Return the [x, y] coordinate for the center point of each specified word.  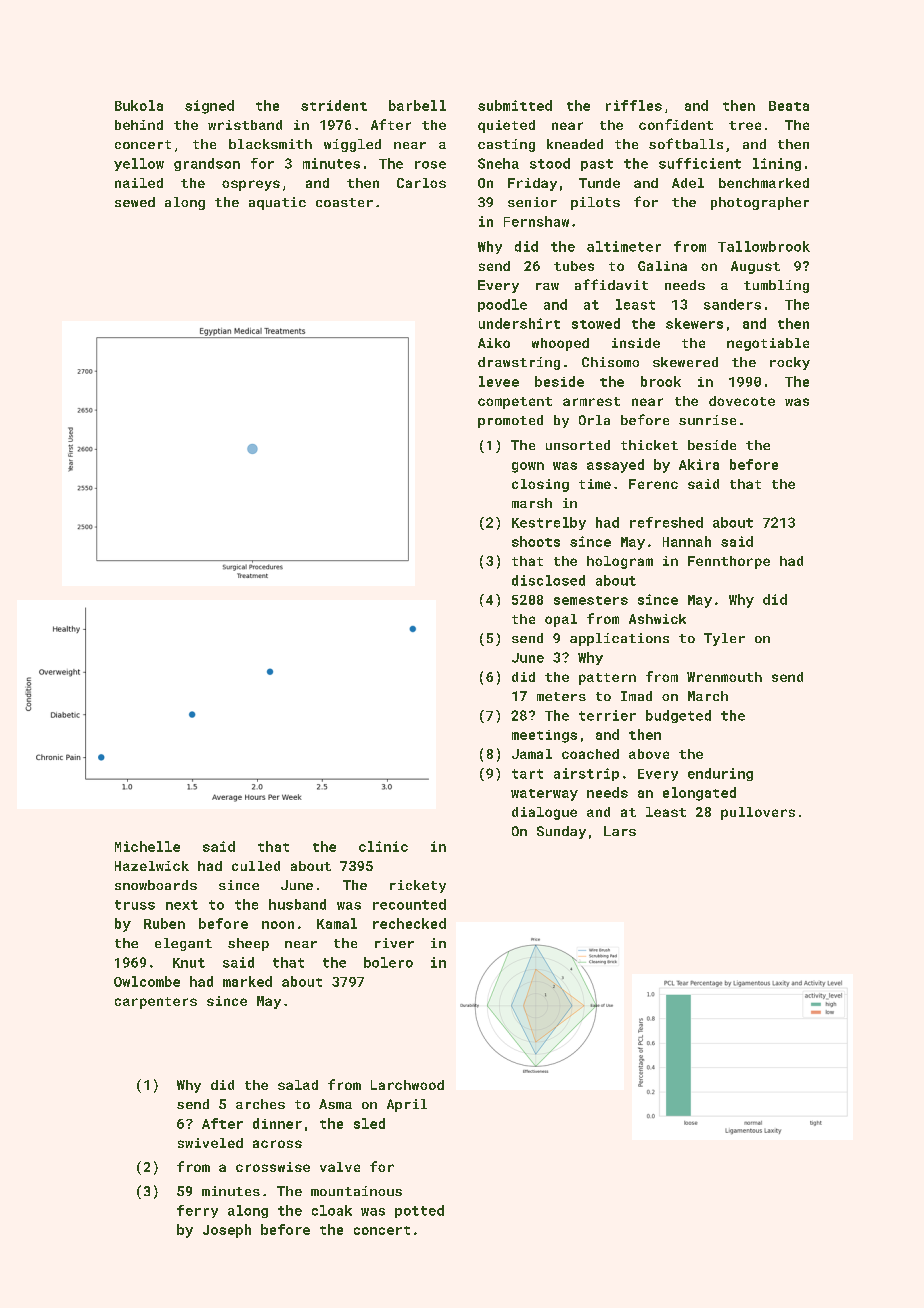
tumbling [776, 286]
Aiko [494, 343]
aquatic [277, 203]
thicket [649, 445]
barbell [417, 105]
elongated [699, 794]
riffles [634, 105]
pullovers [758, 813]
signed [209, 107]
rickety [418, 886]
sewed [135, 202]
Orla [594, 420]
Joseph [227, 1231]
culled [256, 866]
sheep [248, 944]
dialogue [544, 813]
